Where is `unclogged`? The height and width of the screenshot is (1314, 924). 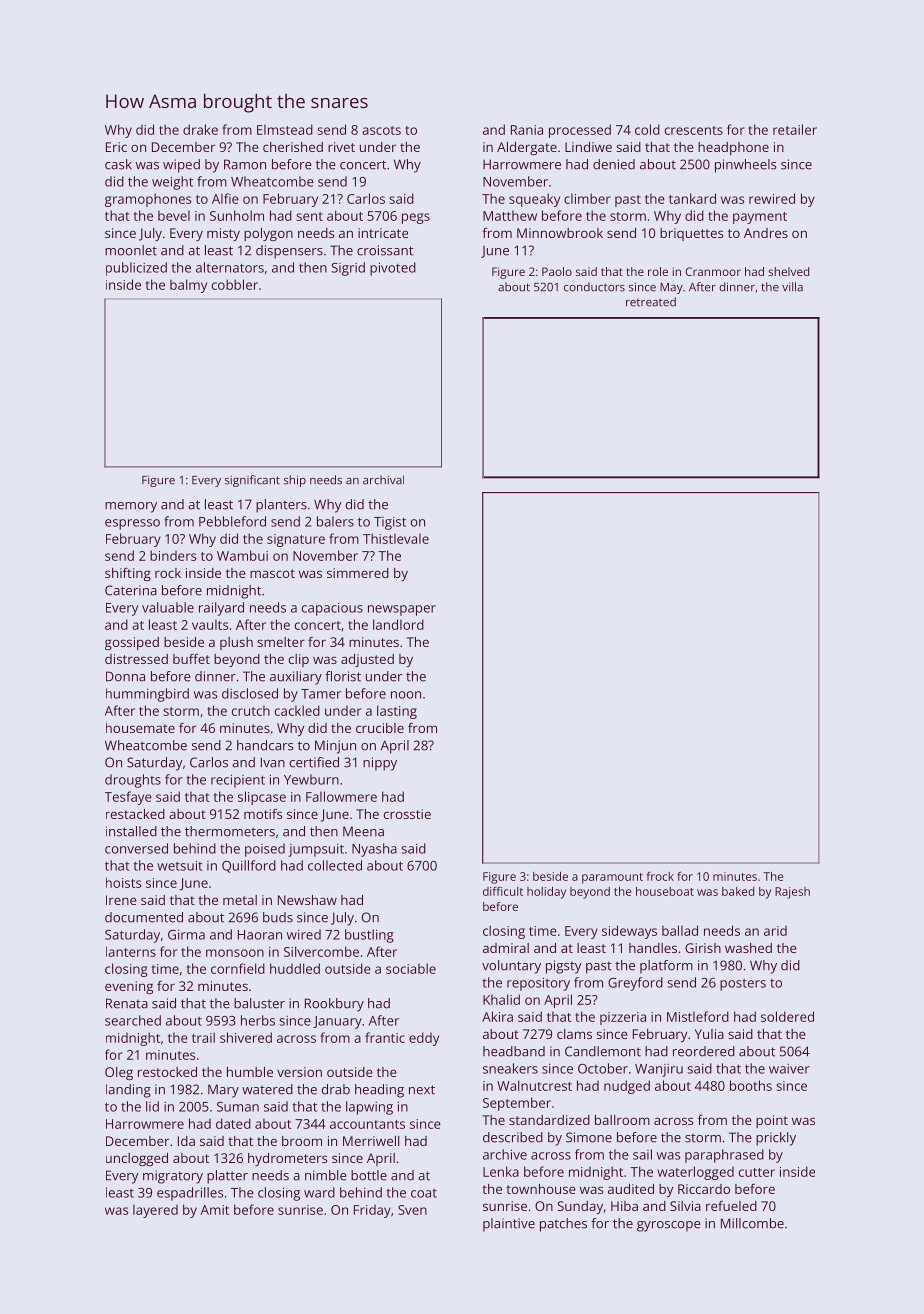
unclogged is located at coordinates (137, 1159).
